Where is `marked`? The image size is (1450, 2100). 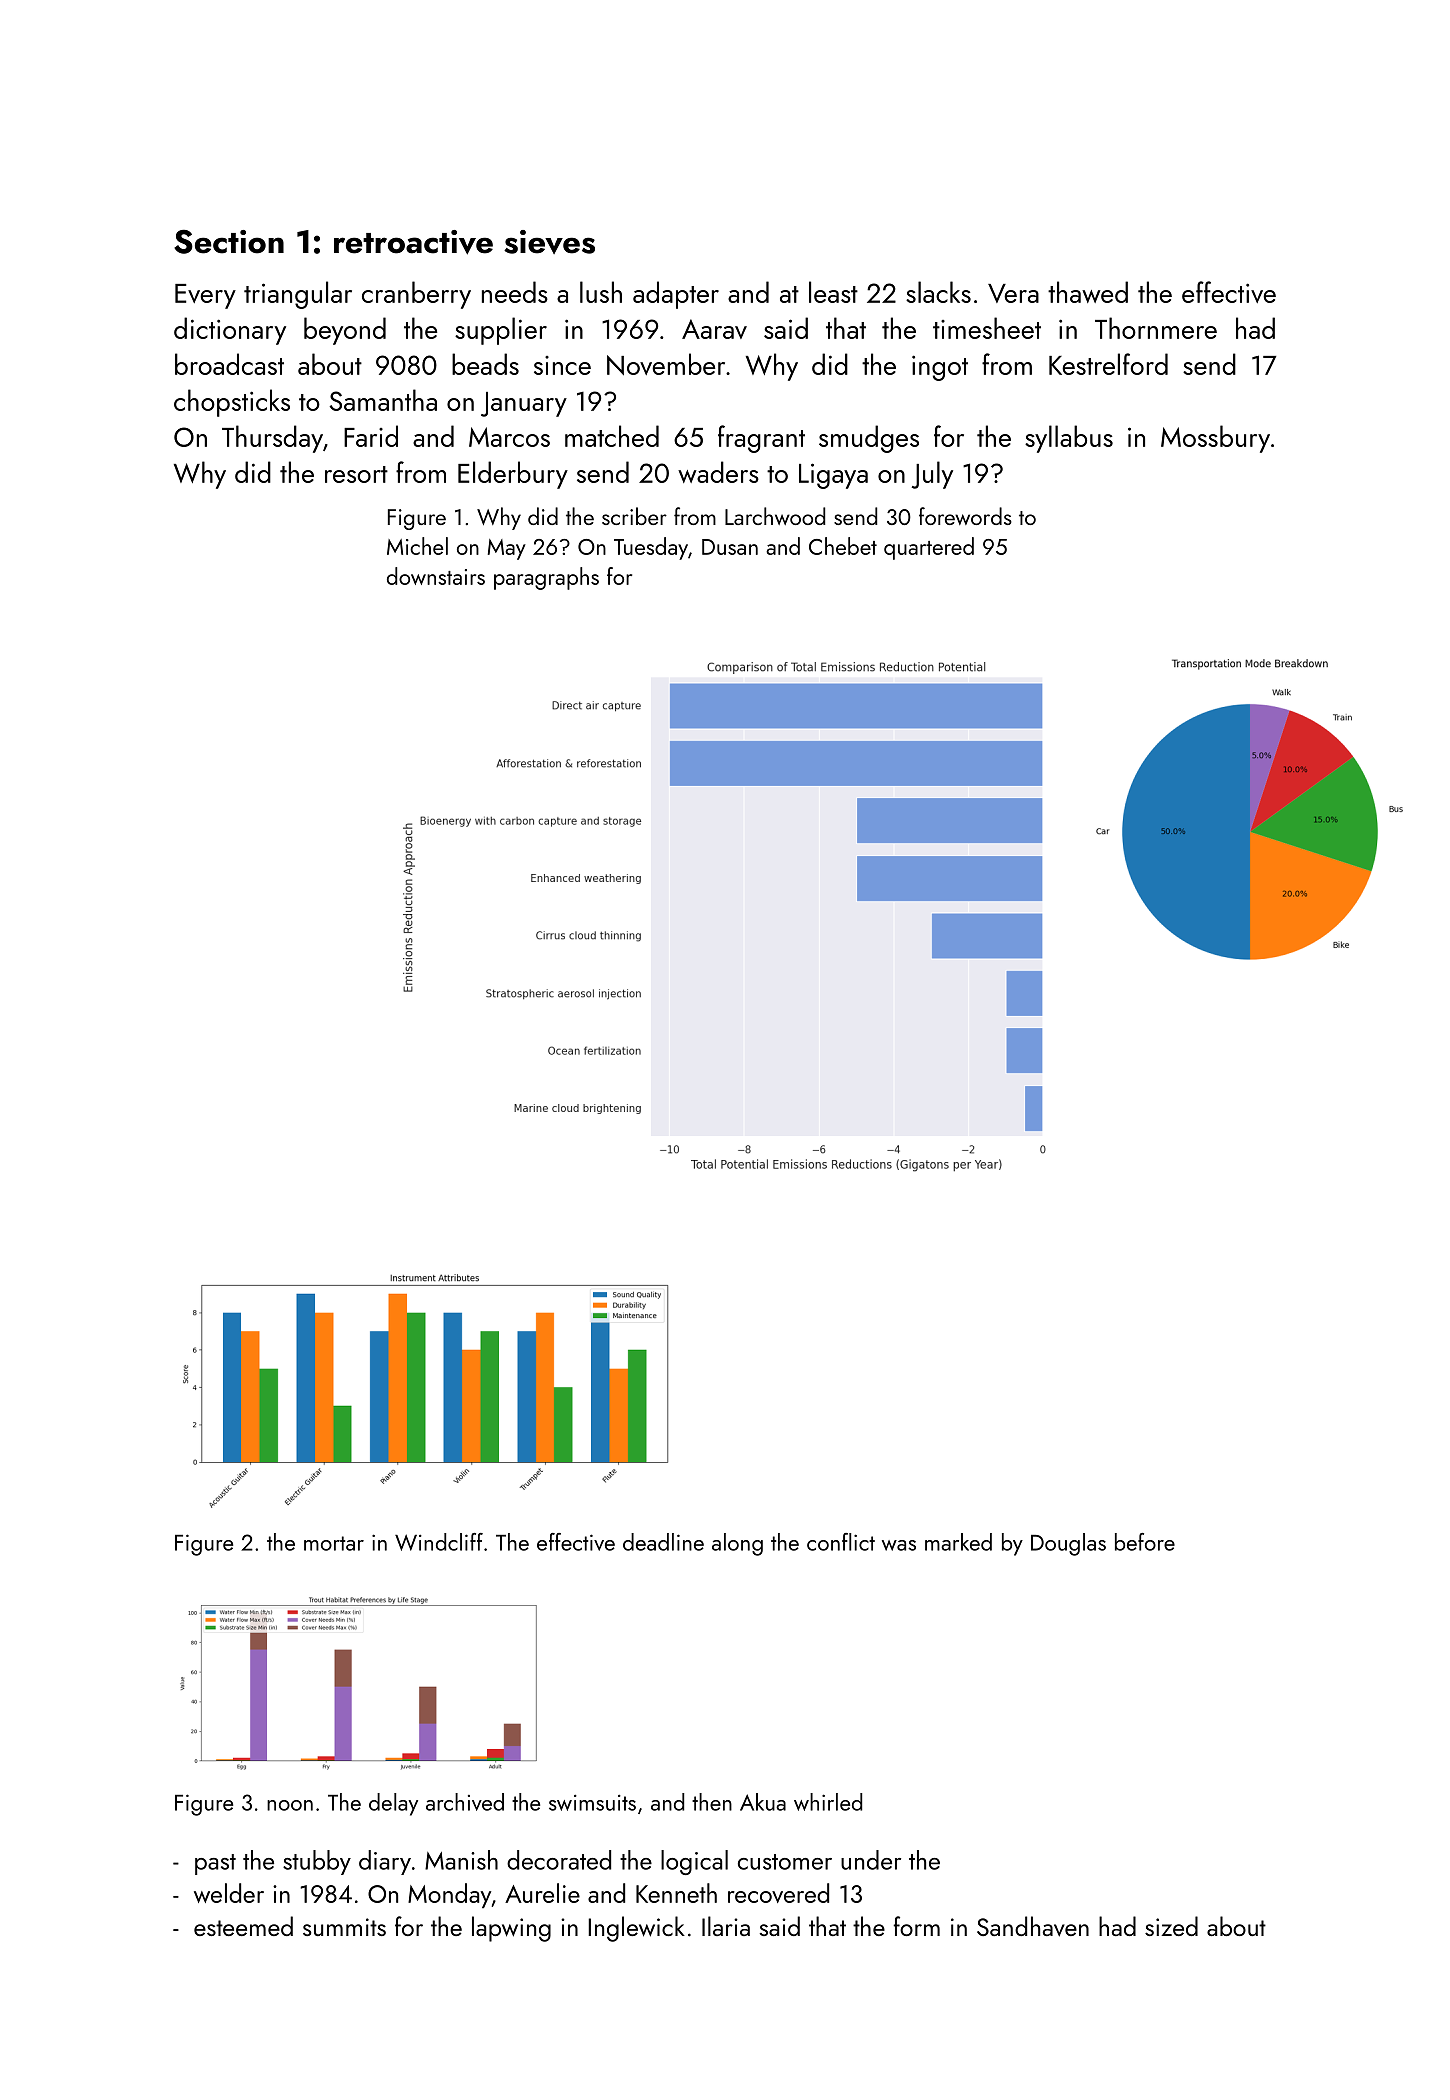 marked is located at coordinates (958, 1542).
